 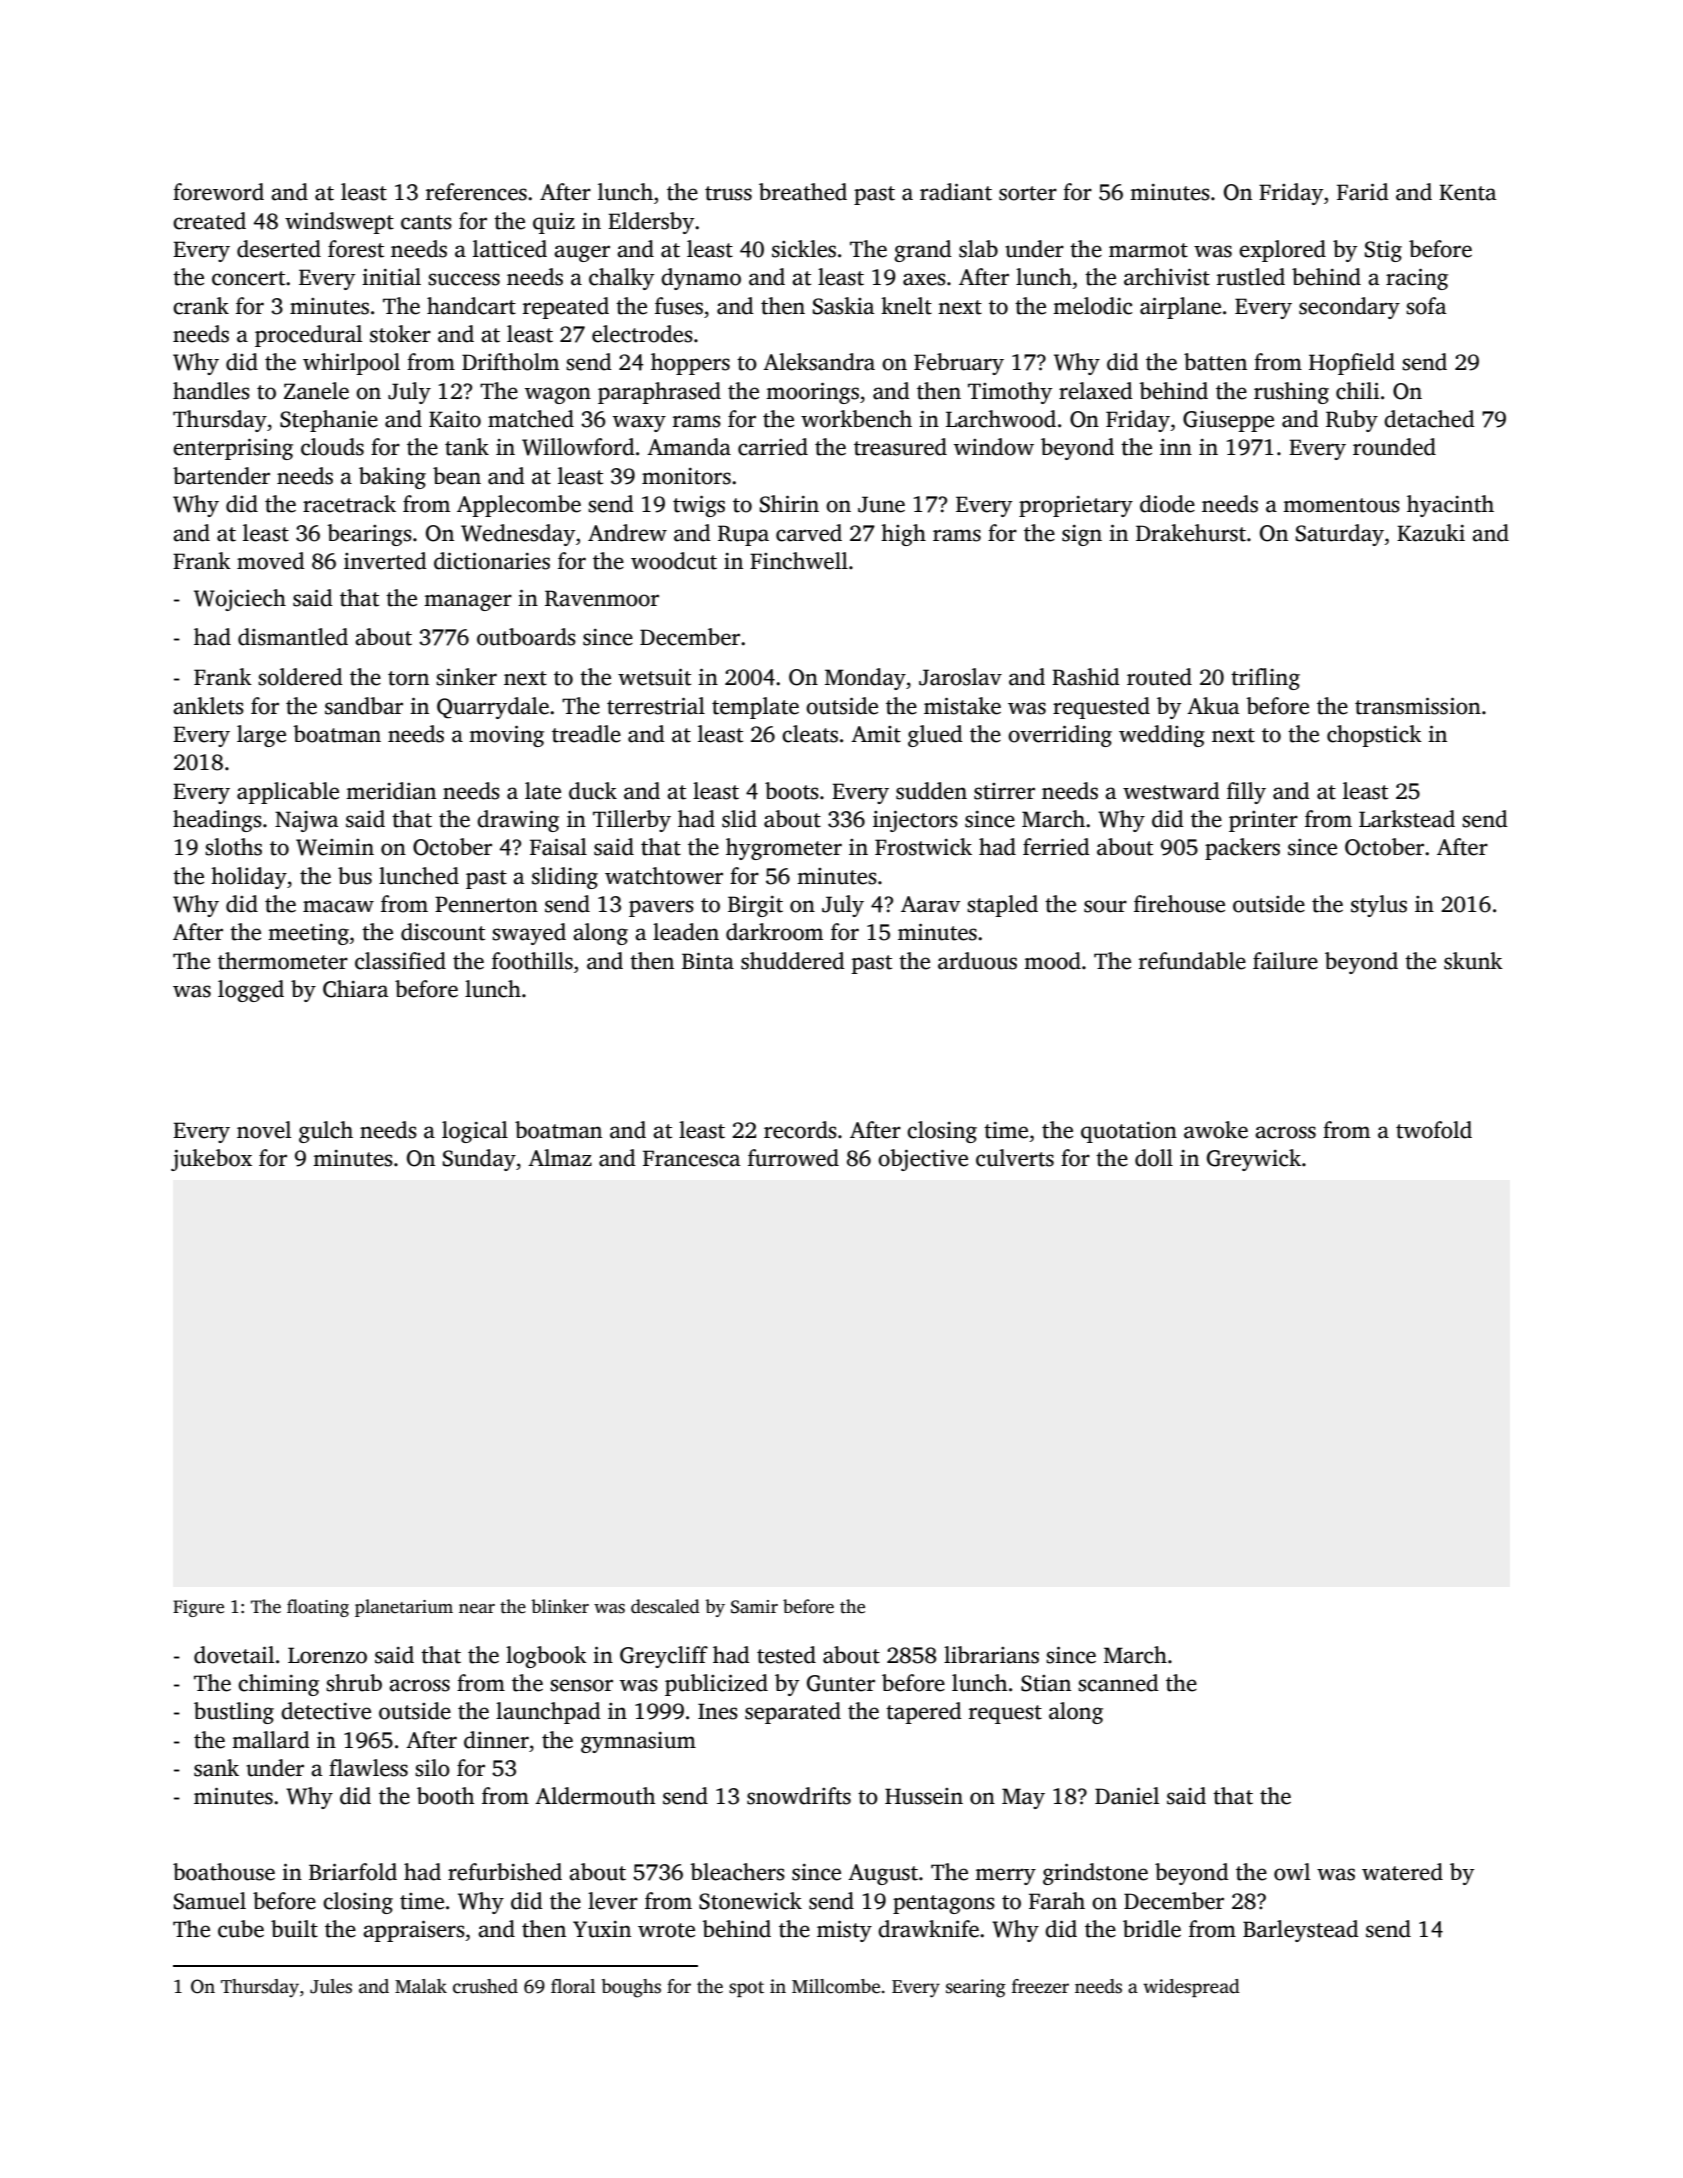 What do you see at coordinates (251, 991) in the screenshot?
I see `logged` at bounding box center [251, 991].
